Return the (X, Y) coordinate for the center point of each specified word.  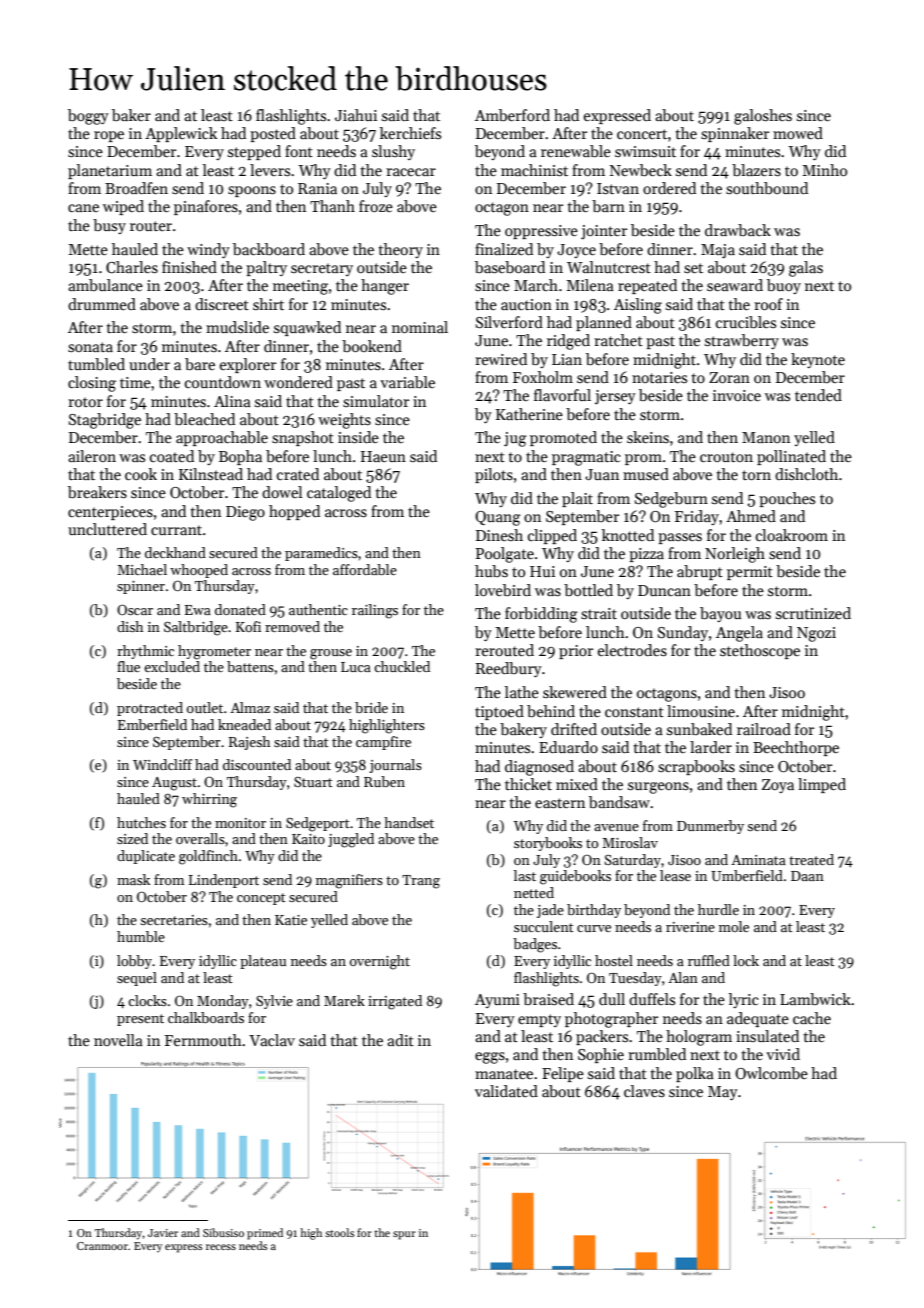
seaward (735, 285)
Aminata (758, 860)
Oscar (135, 609)
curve (594, 928)
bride (371, 707)
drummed (102, 304)
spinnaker (735, 134)
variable (407, 382)
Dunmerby (710, 827)
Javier (163, 1233)
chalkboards (206, 1017)
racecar (411, 172)
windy (208, 250)
